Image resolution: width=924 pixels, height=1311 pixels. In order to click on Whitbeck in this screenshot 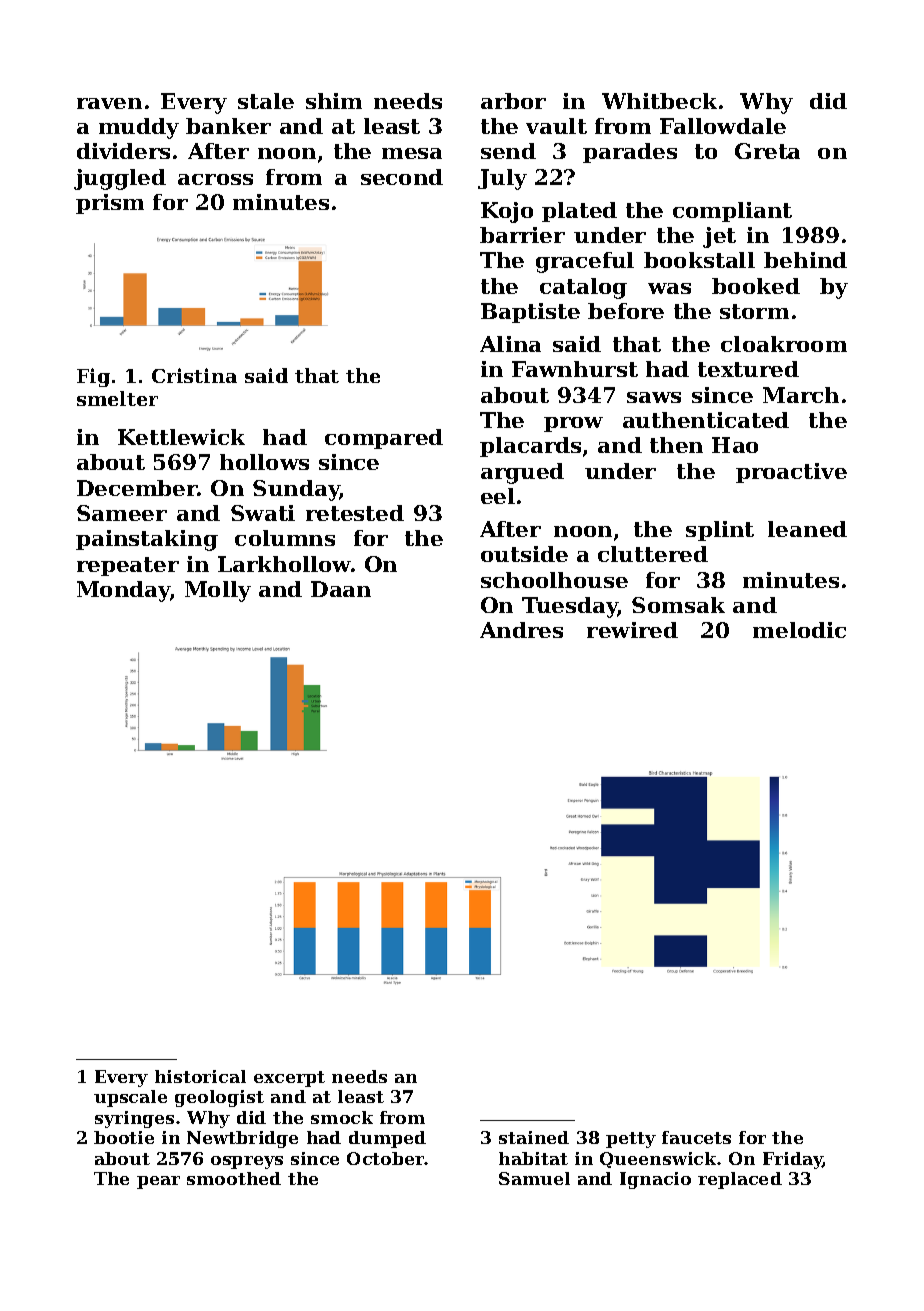, I will do `click(659, 101)`.
